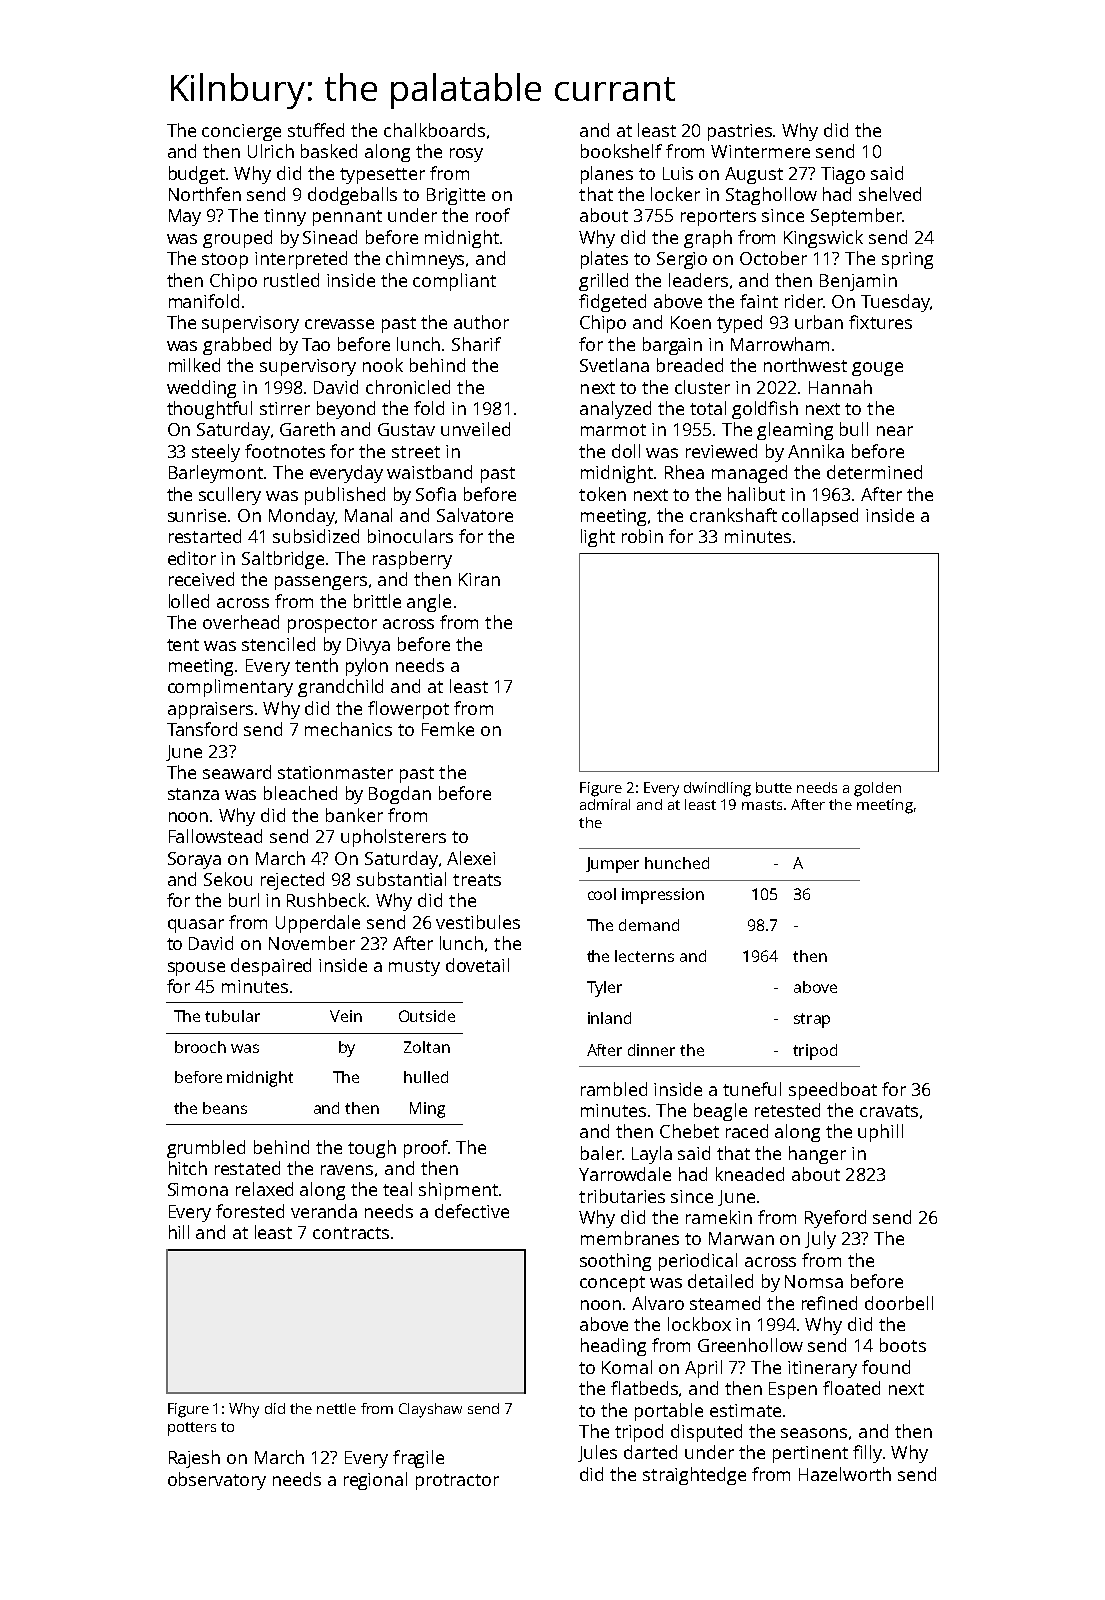 Image resolution: width=1105 pixels, height=1600 pixels. I want to click on shelved, so click(890, 194).
